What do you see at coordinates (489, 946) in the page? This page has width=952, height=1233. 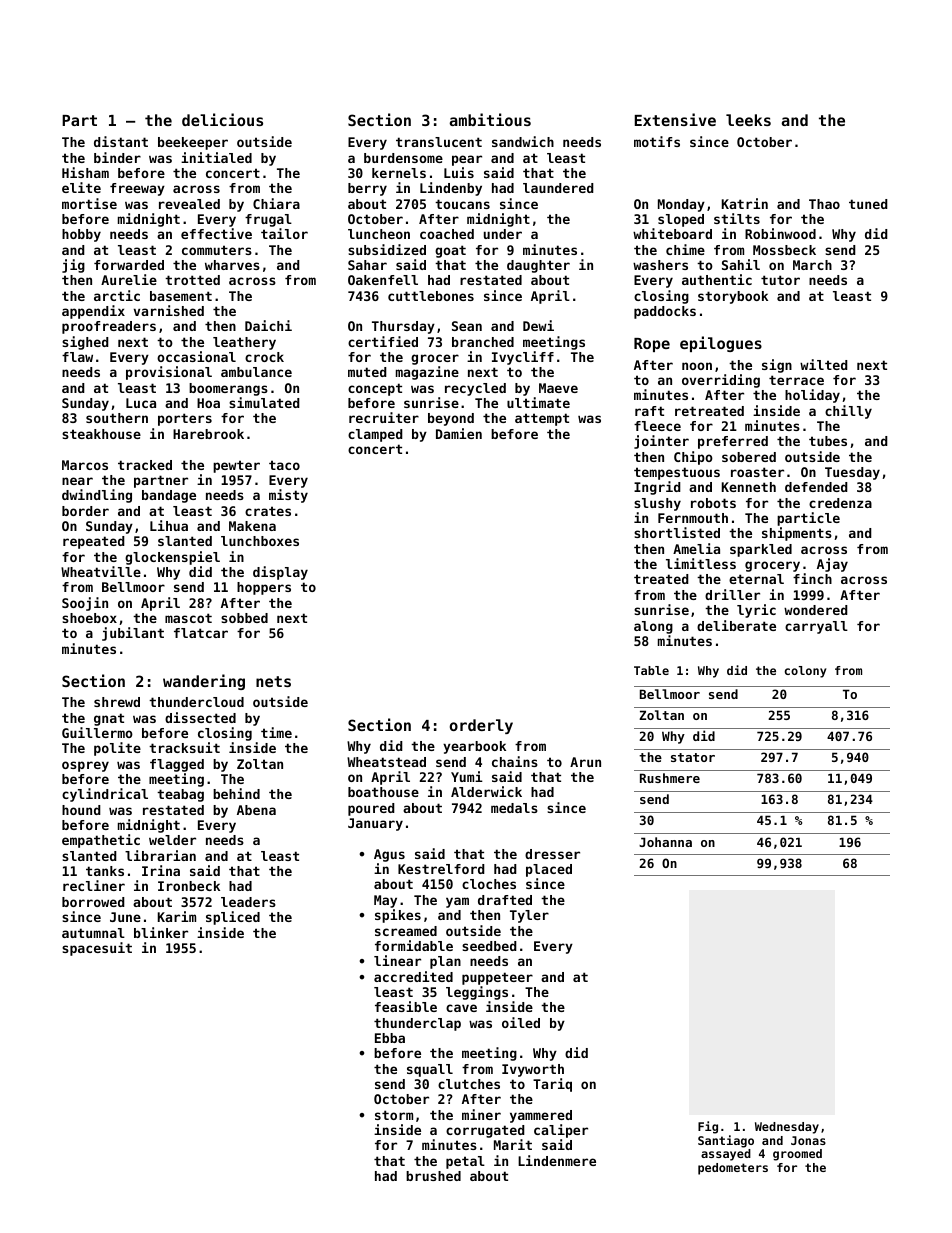 I see `seedbed` at bounding box center [489, 946].
